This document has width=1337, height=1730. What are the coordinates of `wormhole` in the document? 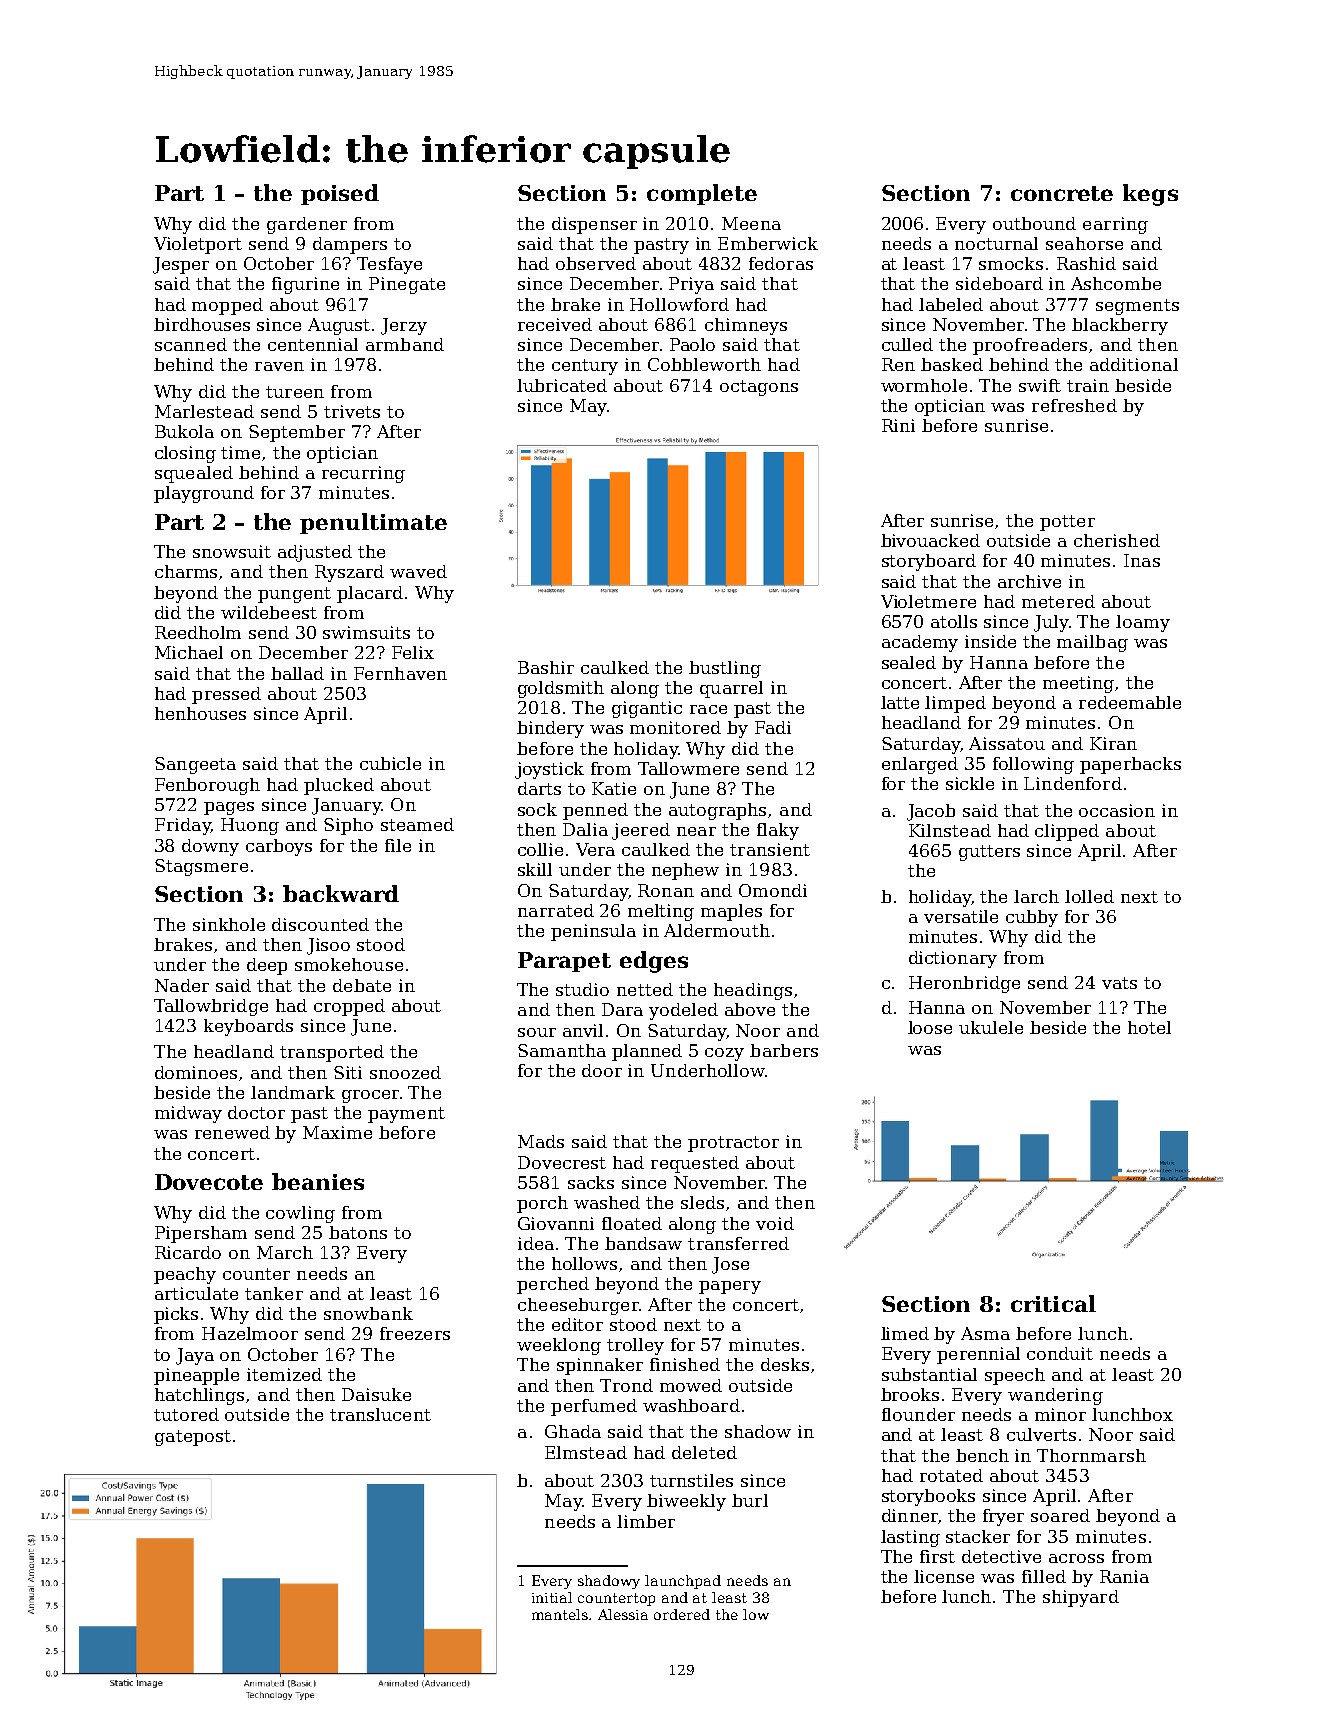 It's located at (924, 385).
